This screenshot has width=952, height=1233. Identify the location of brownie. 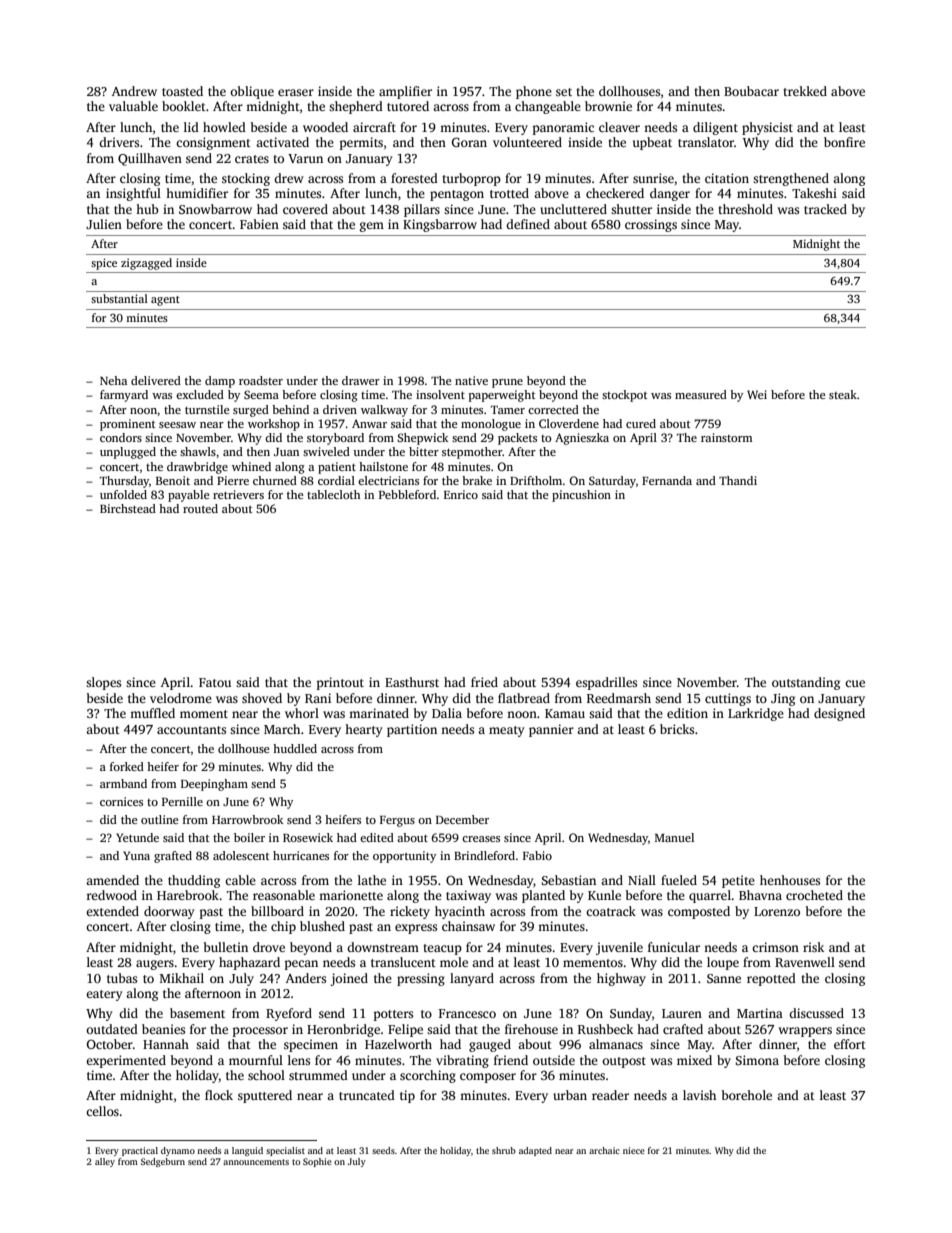
(608, 106).
